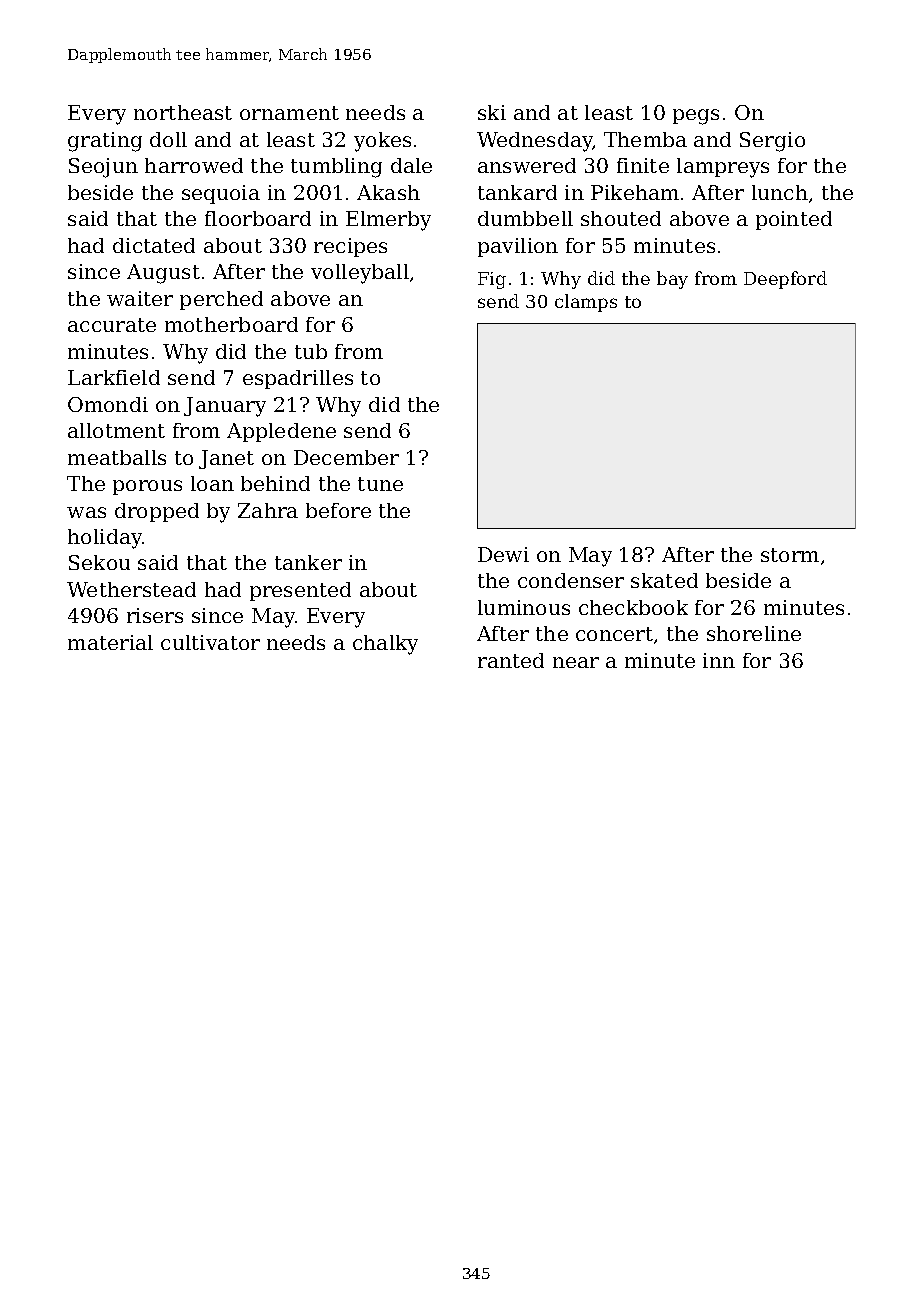 Image resolution: width=924 pixels, height=1311 pixels. What do you see at coordinates (785, 280) in the screenshot?
I see `Deepford` at bounding box center [785, 280].
